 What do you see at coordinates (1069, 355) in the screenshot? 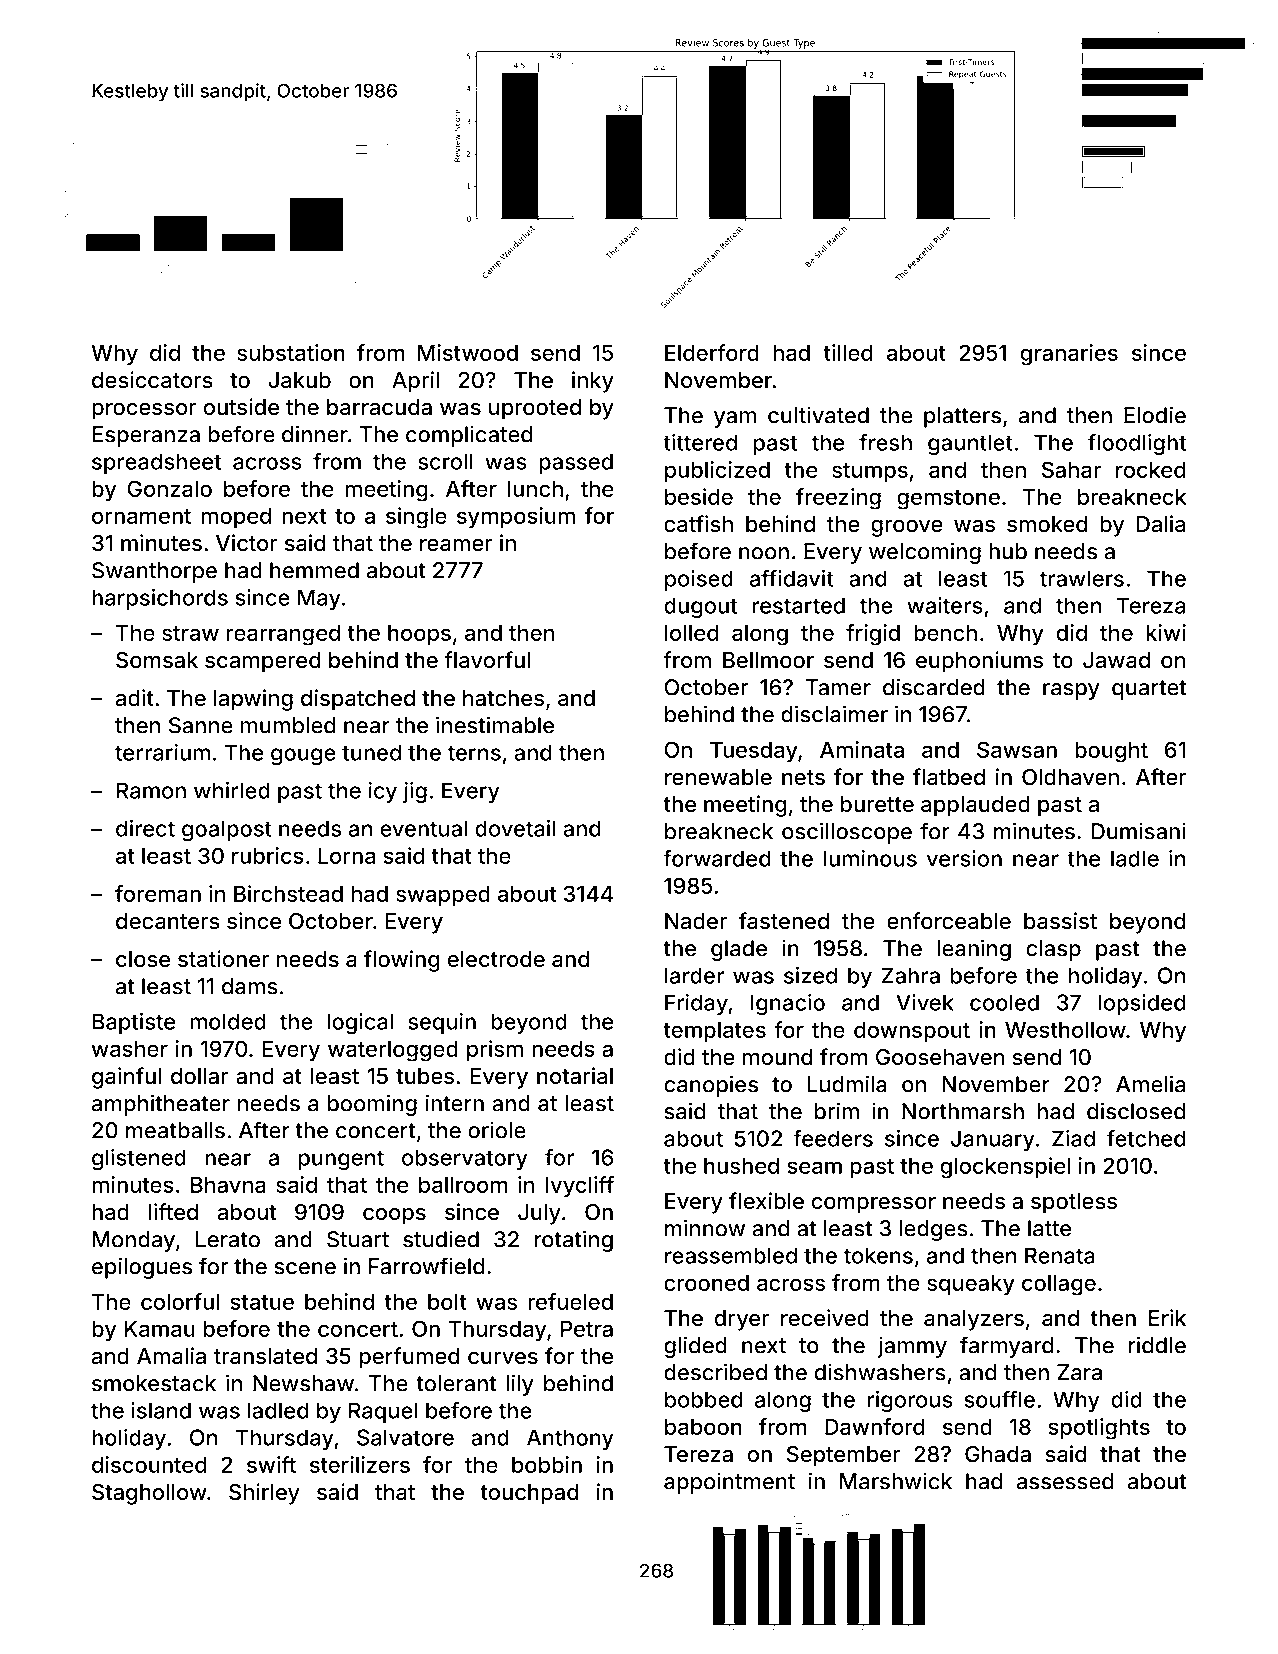
I see `granaries` at bounding box center [1069, 355].
